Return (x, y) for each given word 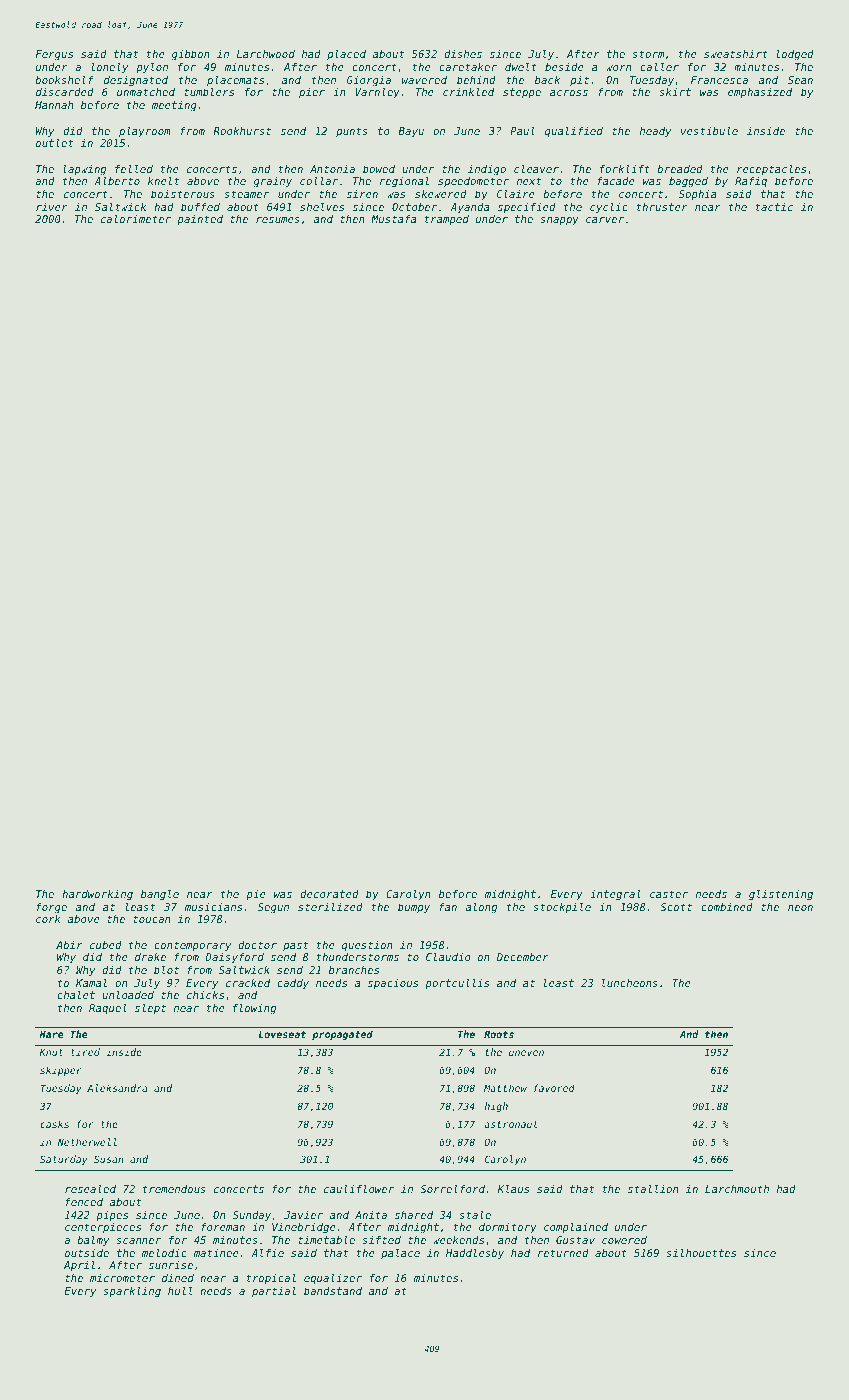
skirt (675, 92)
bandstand (333, 1291)
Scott (676, 907)
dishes (463, 54)
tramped (446, 220)
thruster (662, 207)
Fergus (54, 55)
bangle (160, 895)
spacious (393, 984)
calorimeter (136, 219)
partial (274, 1292)
